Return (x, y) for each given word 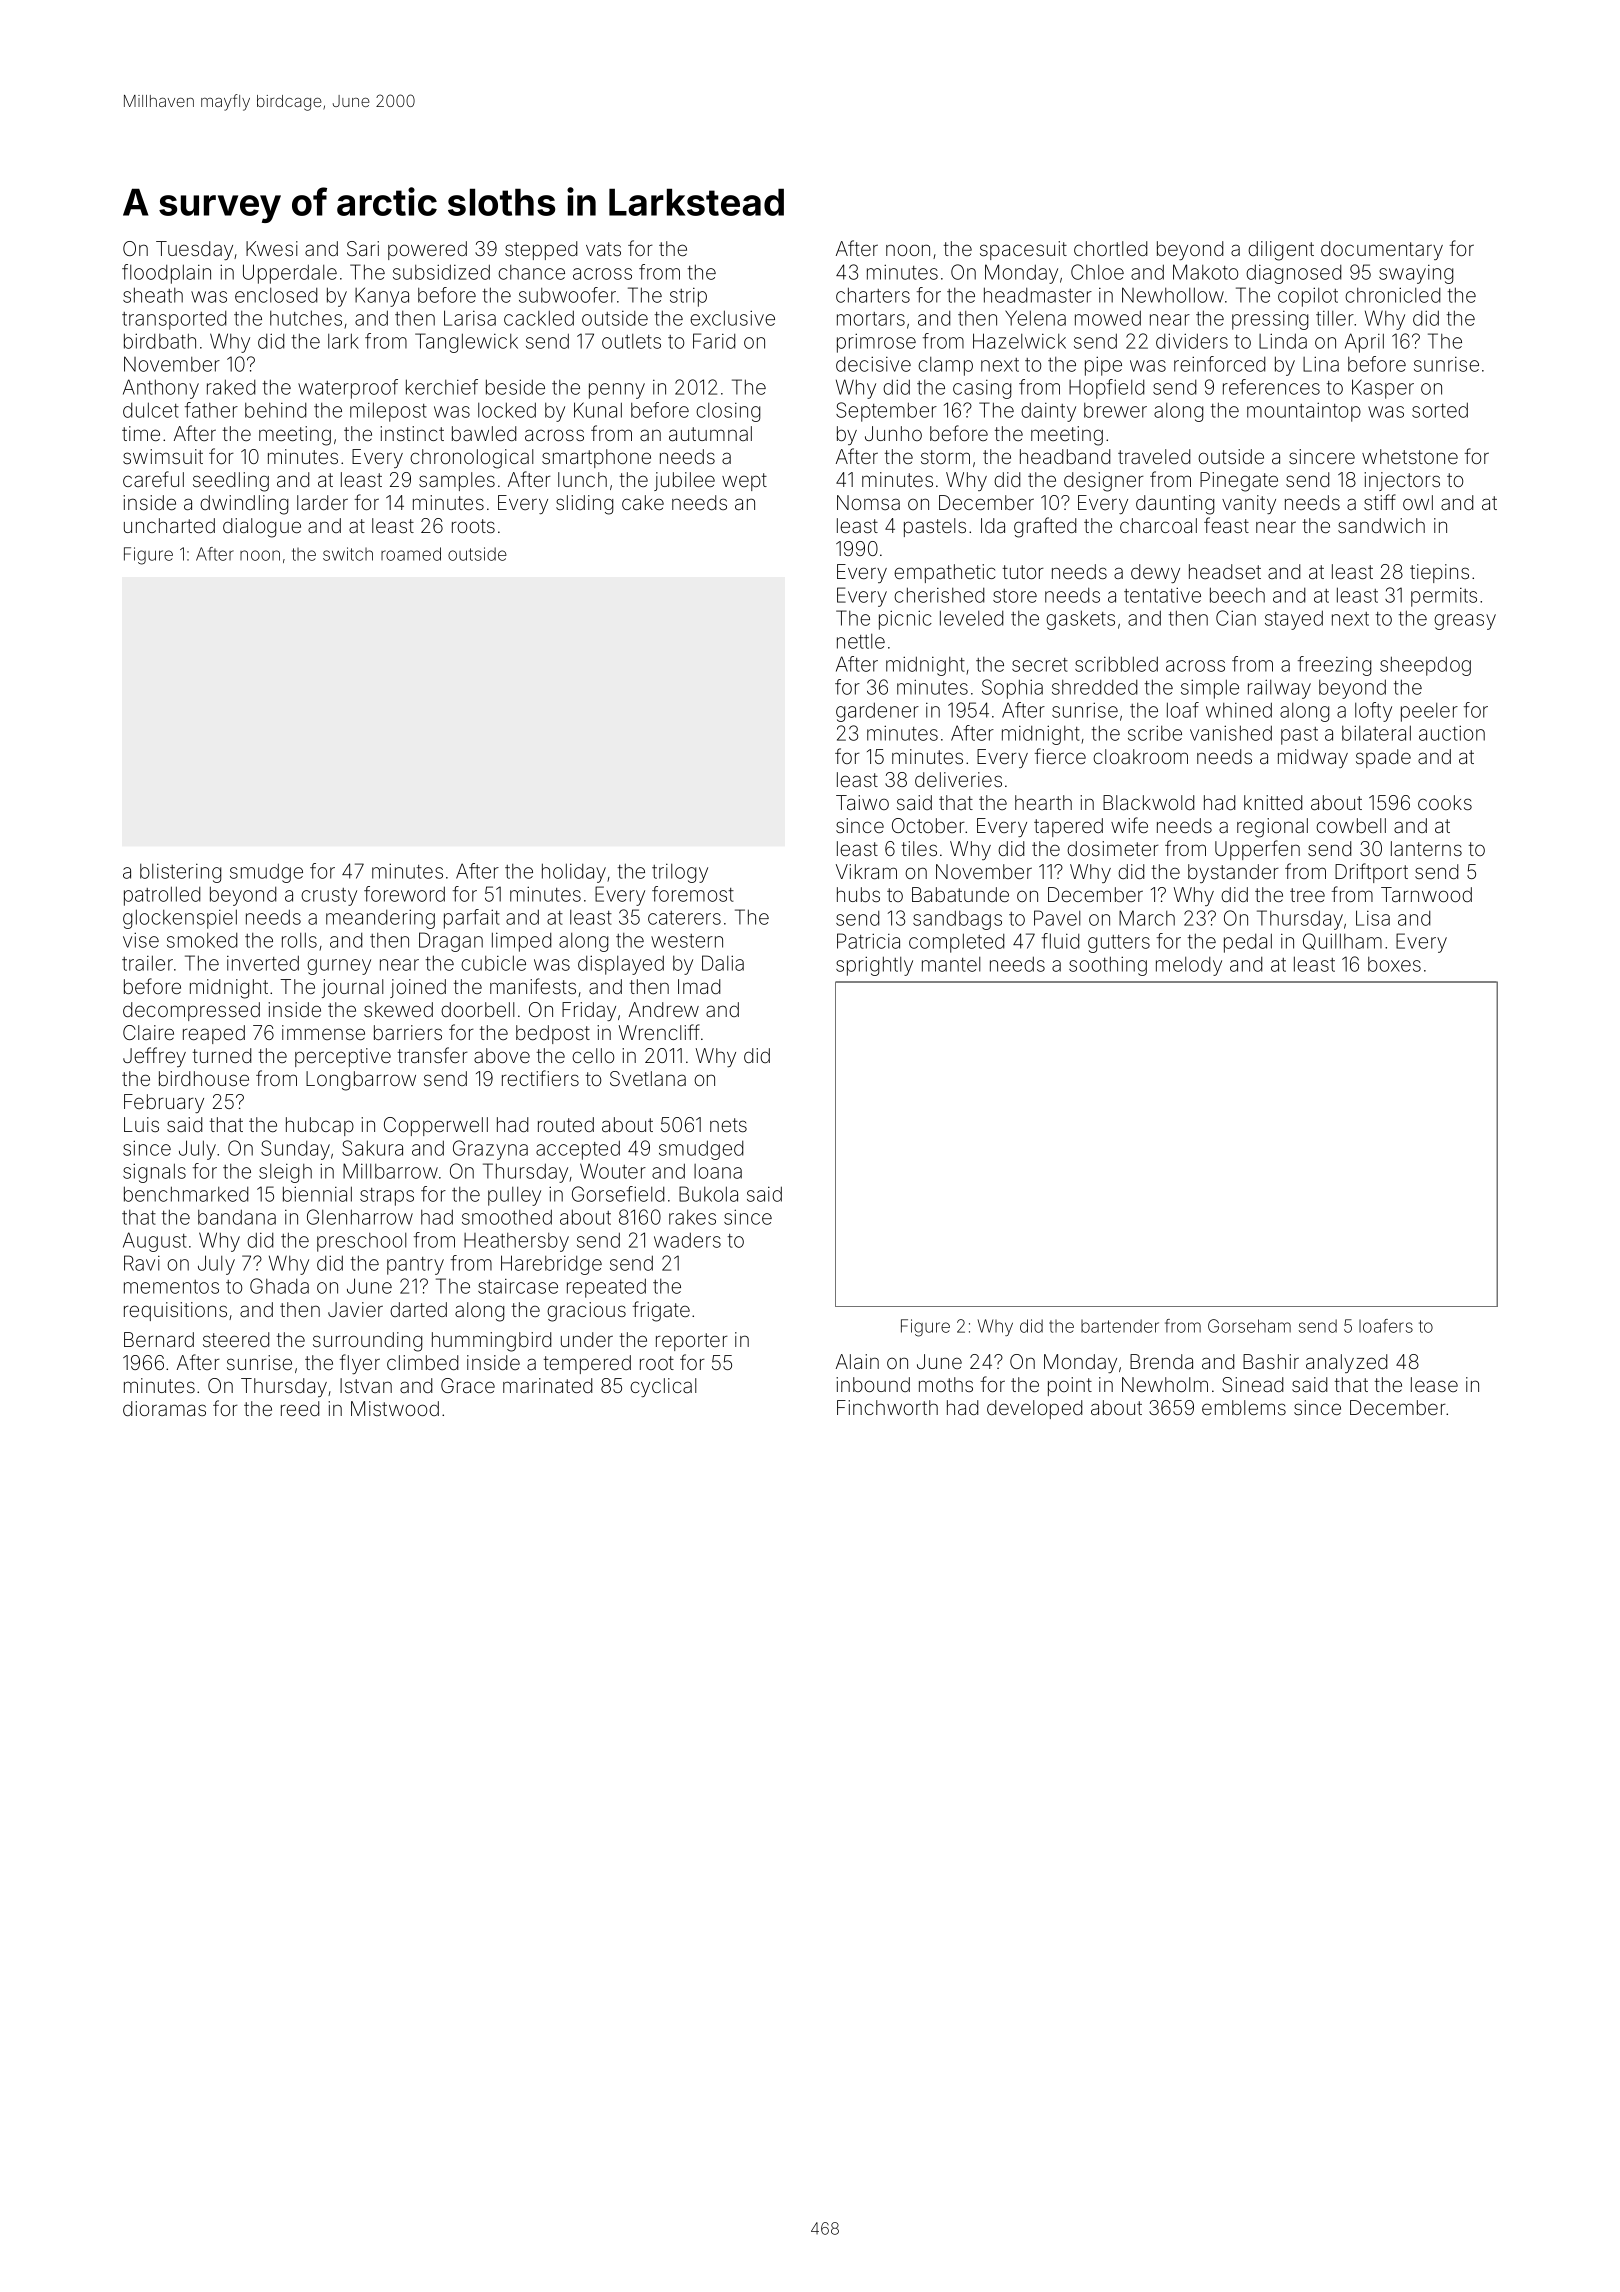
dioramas (164, 1408)
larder (322, 502)
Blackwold (1148, 802)
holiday (574, 873)
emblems (1244, 1407)
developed (1034, 1409)
